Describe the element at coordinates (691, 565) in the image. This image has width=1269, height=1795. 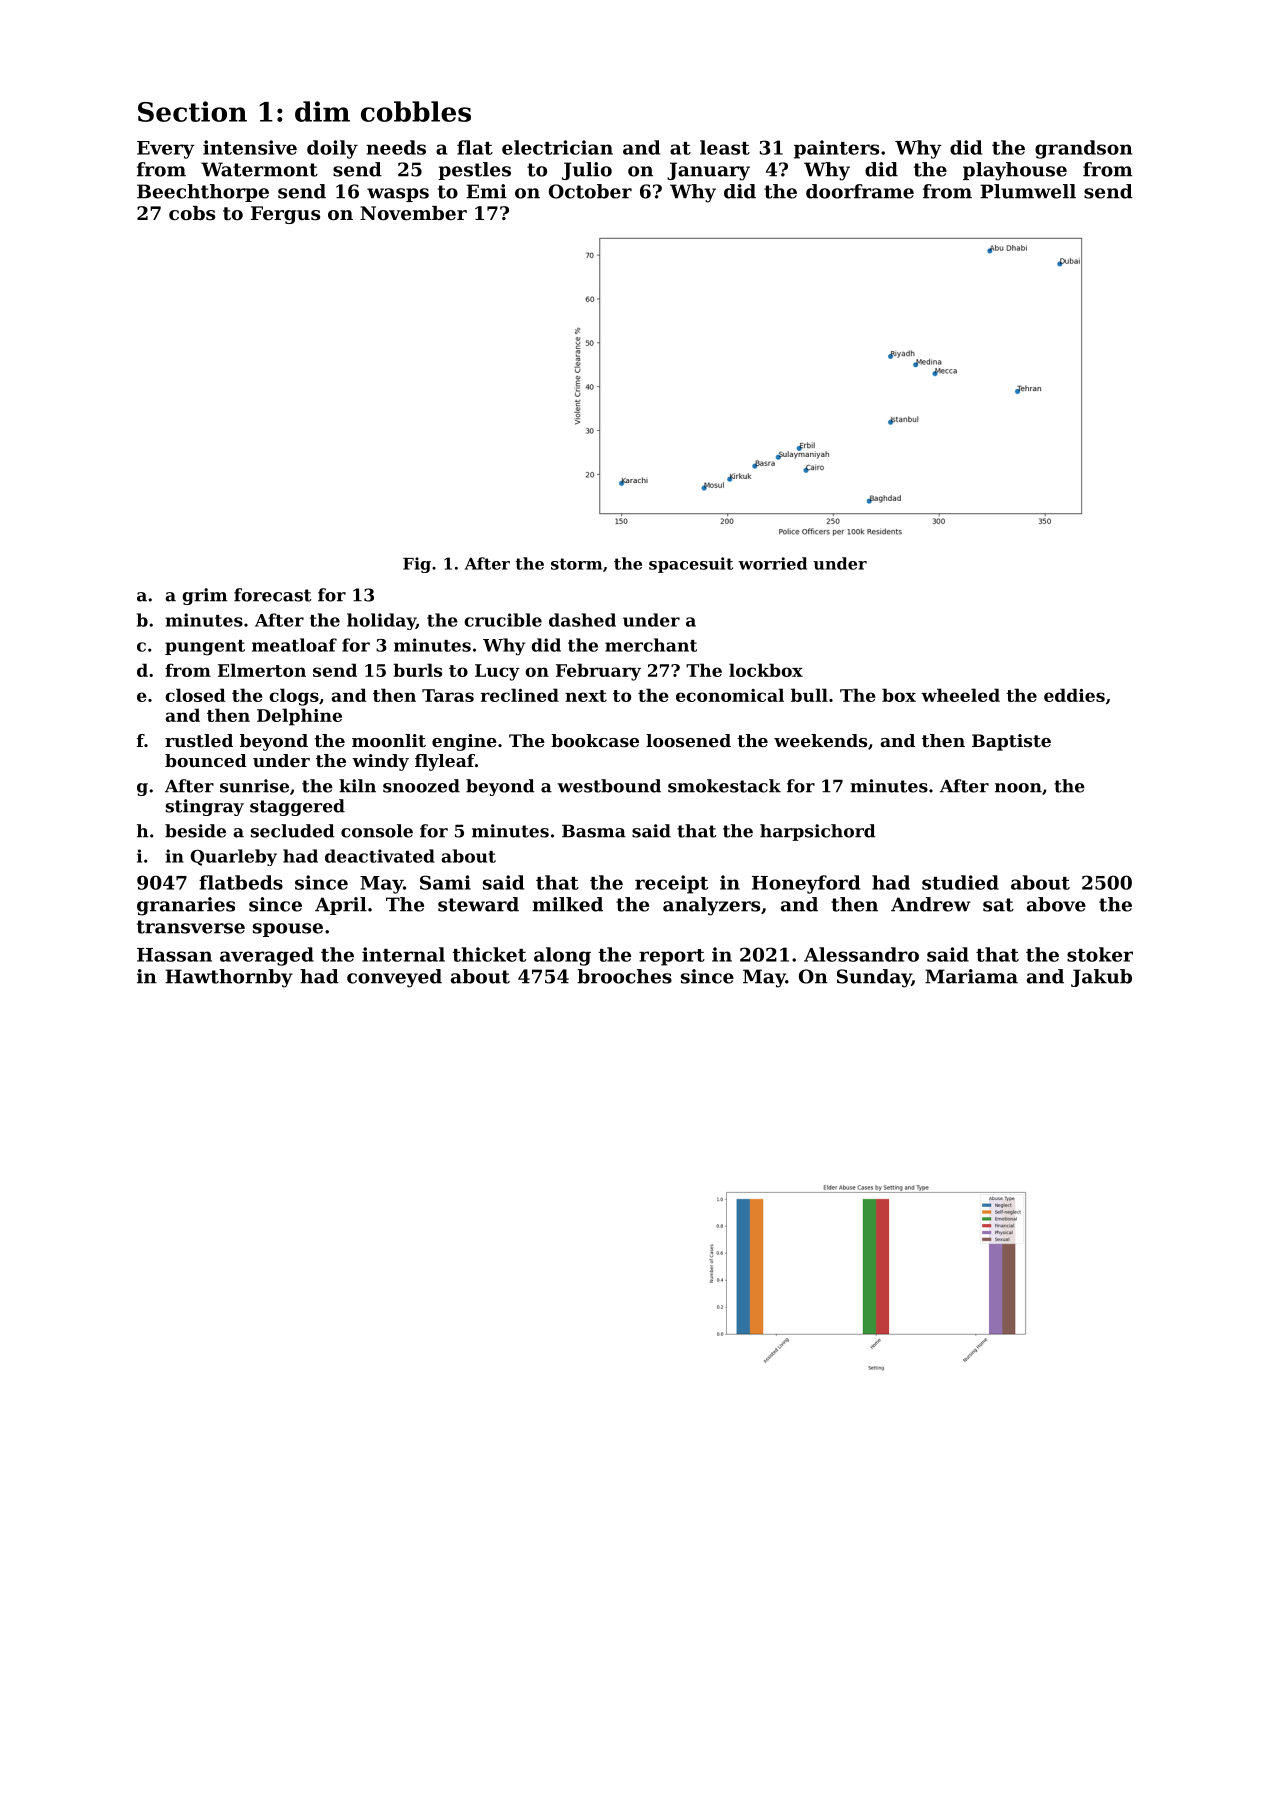
I see `spacesuit` at that location.
